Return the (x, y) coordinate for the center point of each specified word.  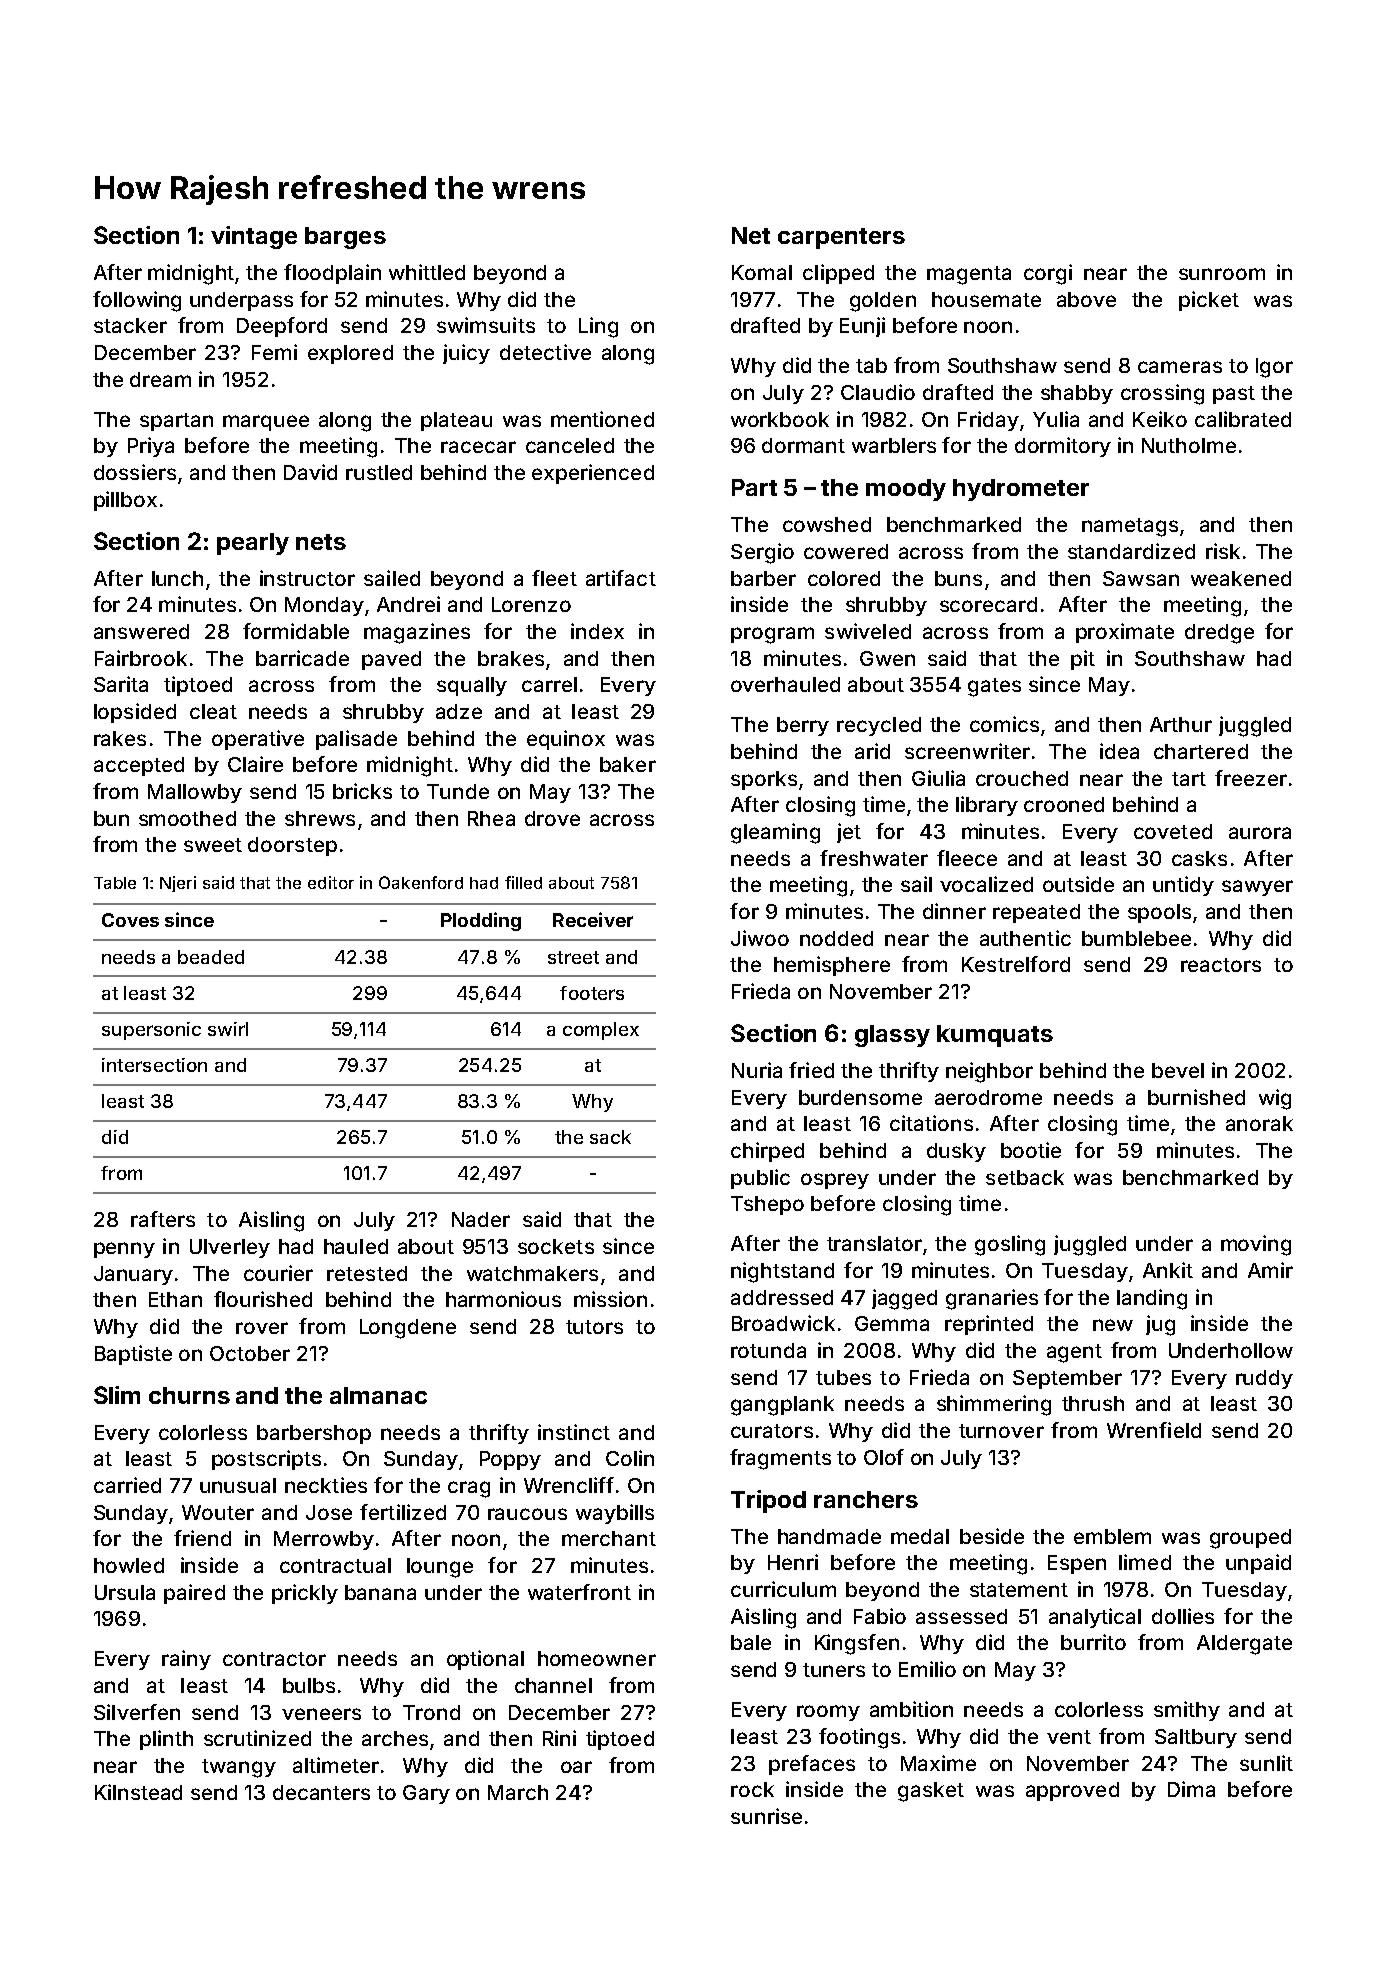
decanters (321, 1792)
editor (331, 882)
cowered (846, 551)
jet (849, 833)
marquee (266, 423)
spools (1159, 913)
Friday (988, 421)
